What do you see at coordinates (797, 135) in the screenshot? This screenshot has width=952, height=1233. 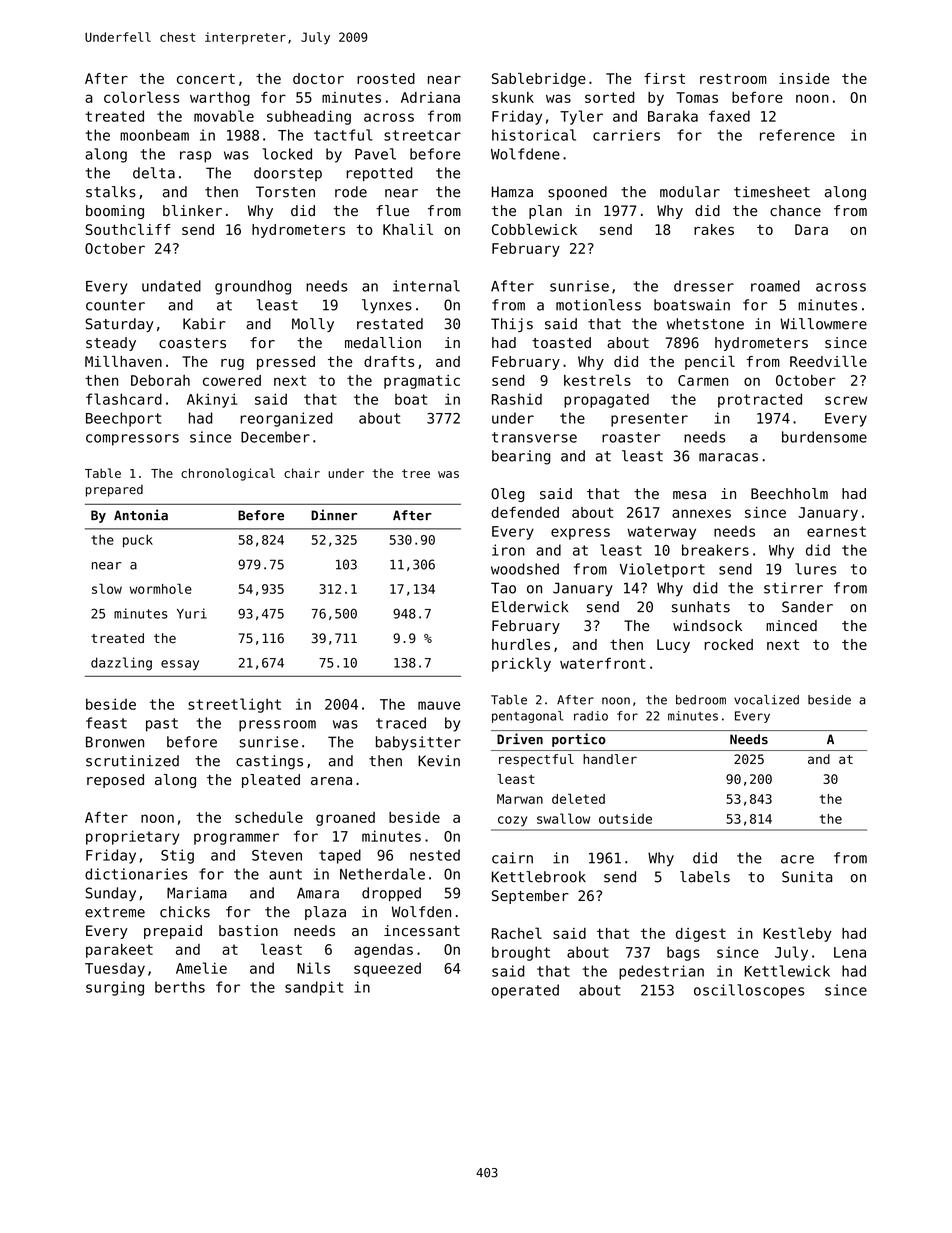 I see `reference` at bounding box center [797, 135].
